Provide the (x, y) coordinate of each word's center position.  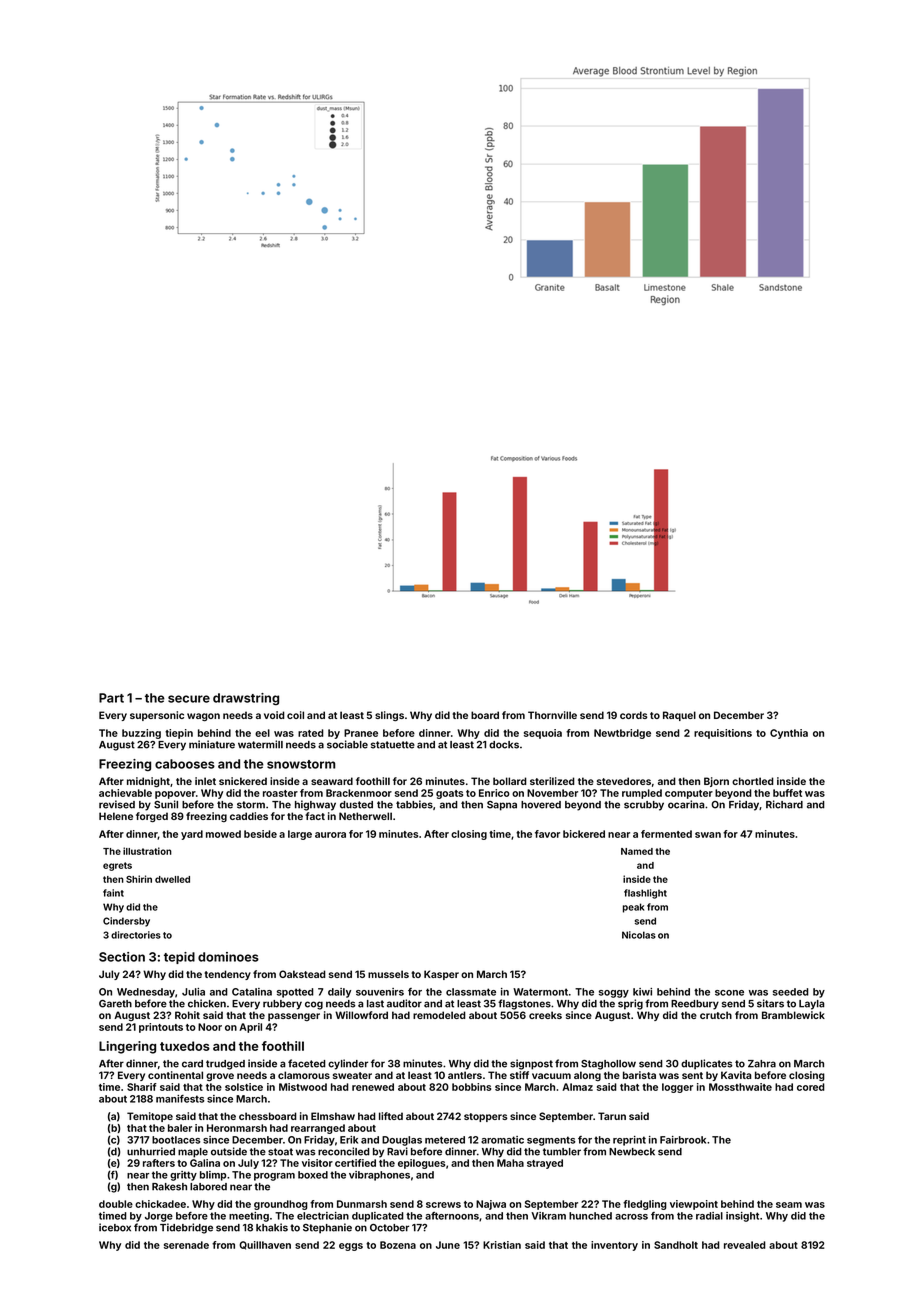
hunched (590, 1216)
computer (689, 794)
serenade (186, 1245)
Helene (116, 816)
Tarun (612, 1116)
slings (389, 716)
